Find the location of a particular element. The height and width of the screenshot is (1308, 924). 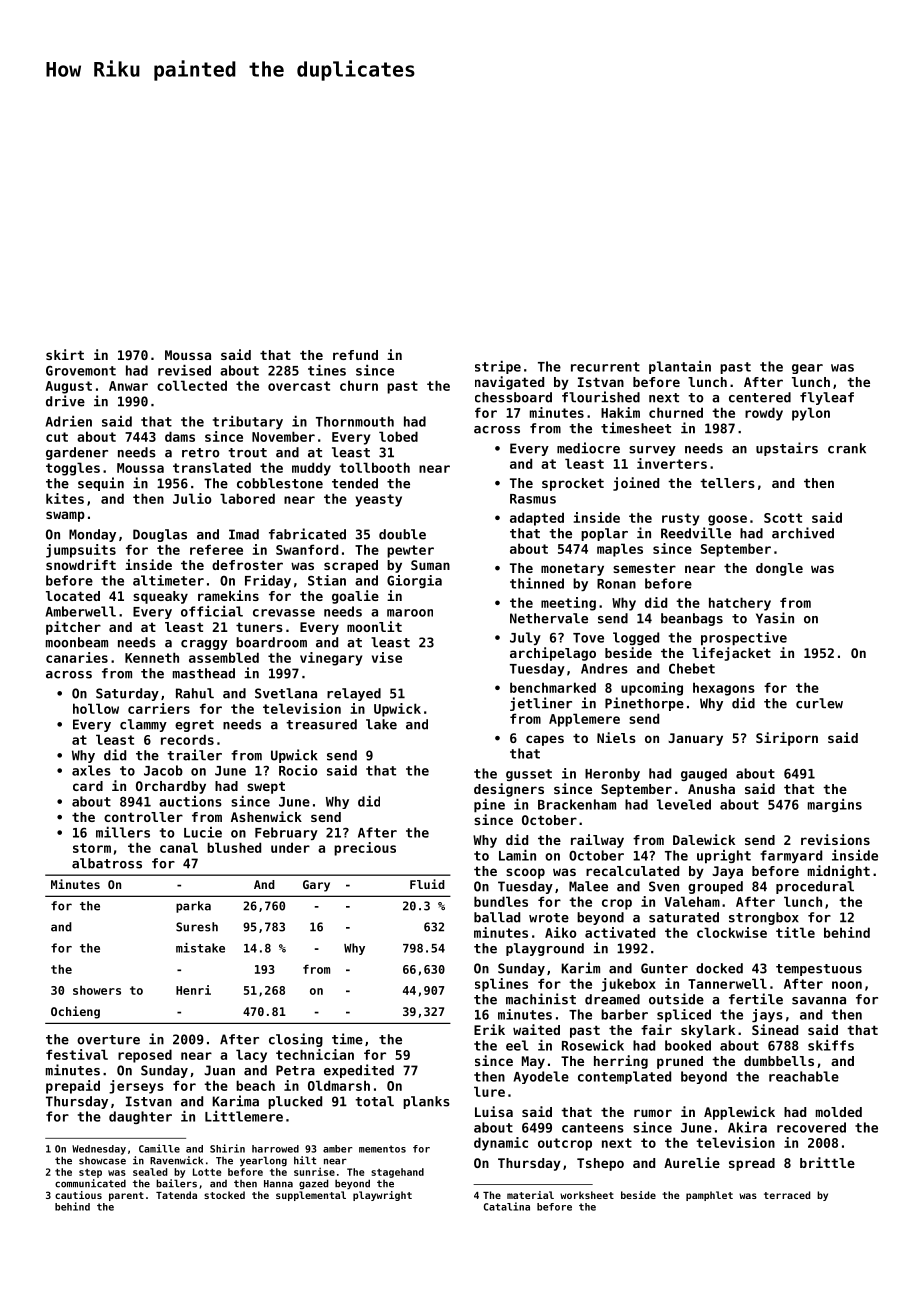

gusset is located at coordinates (529, 775).
